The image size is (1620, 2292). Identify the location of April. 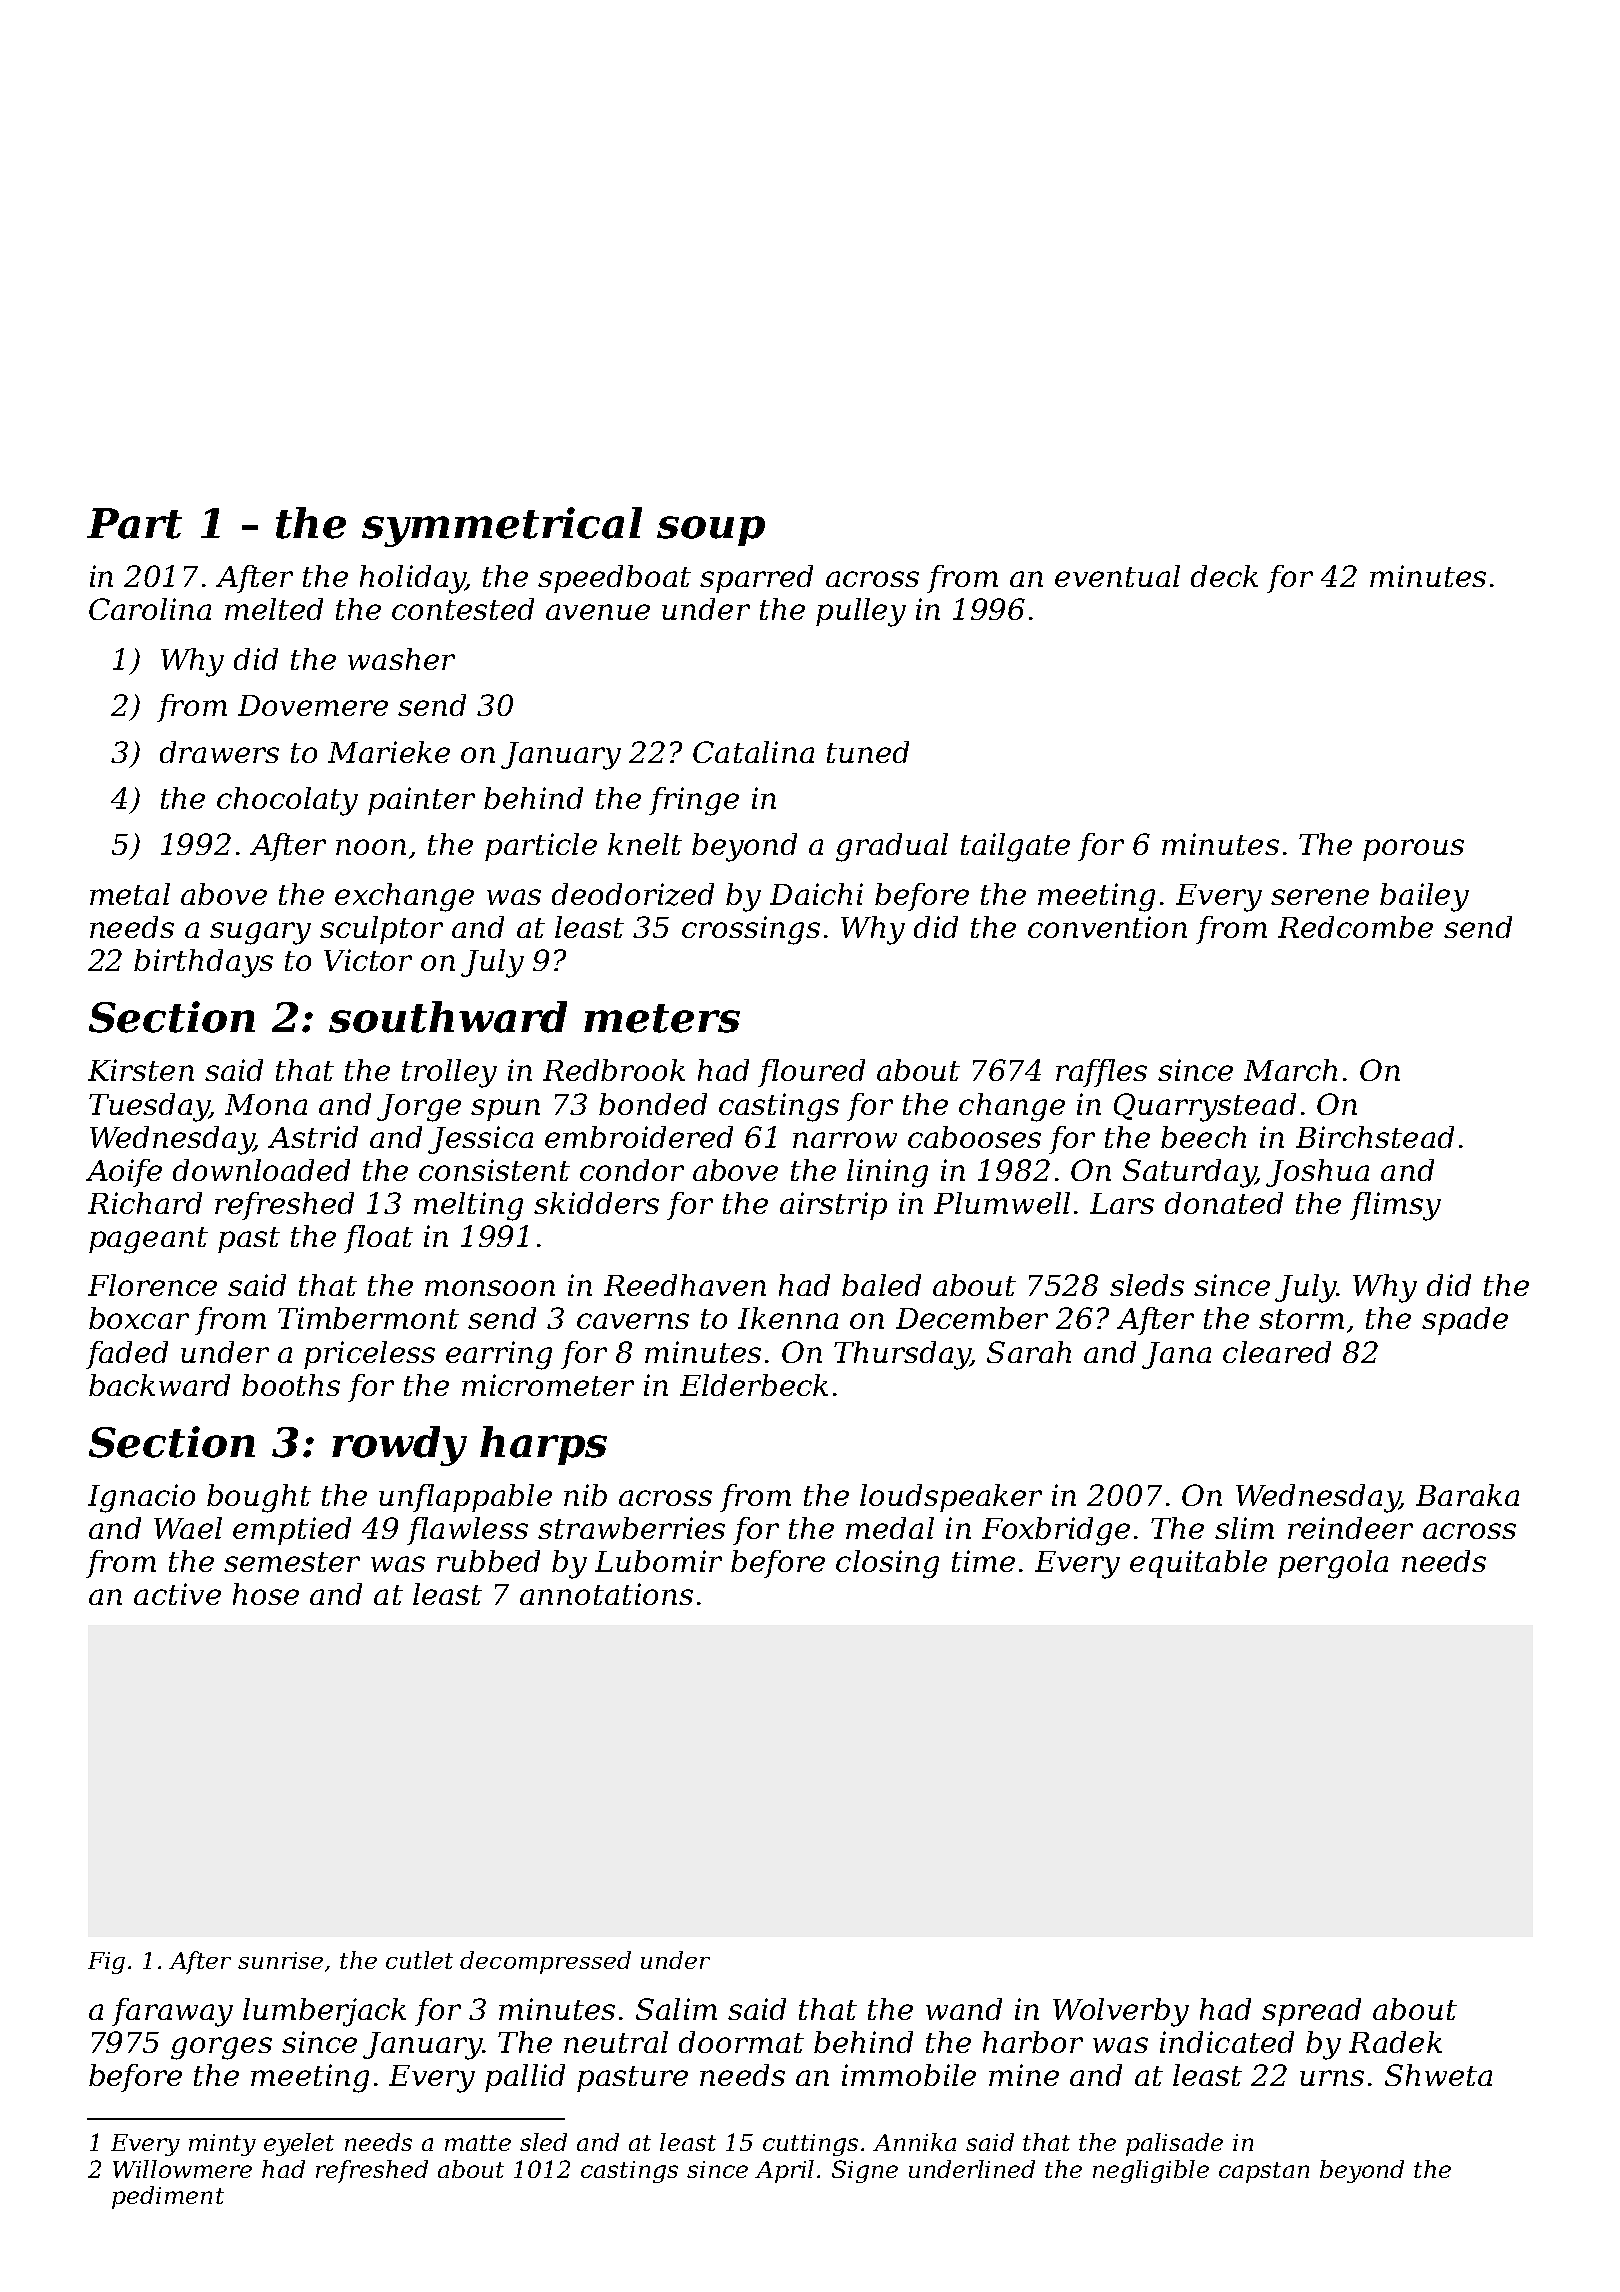
(784, 2171).
